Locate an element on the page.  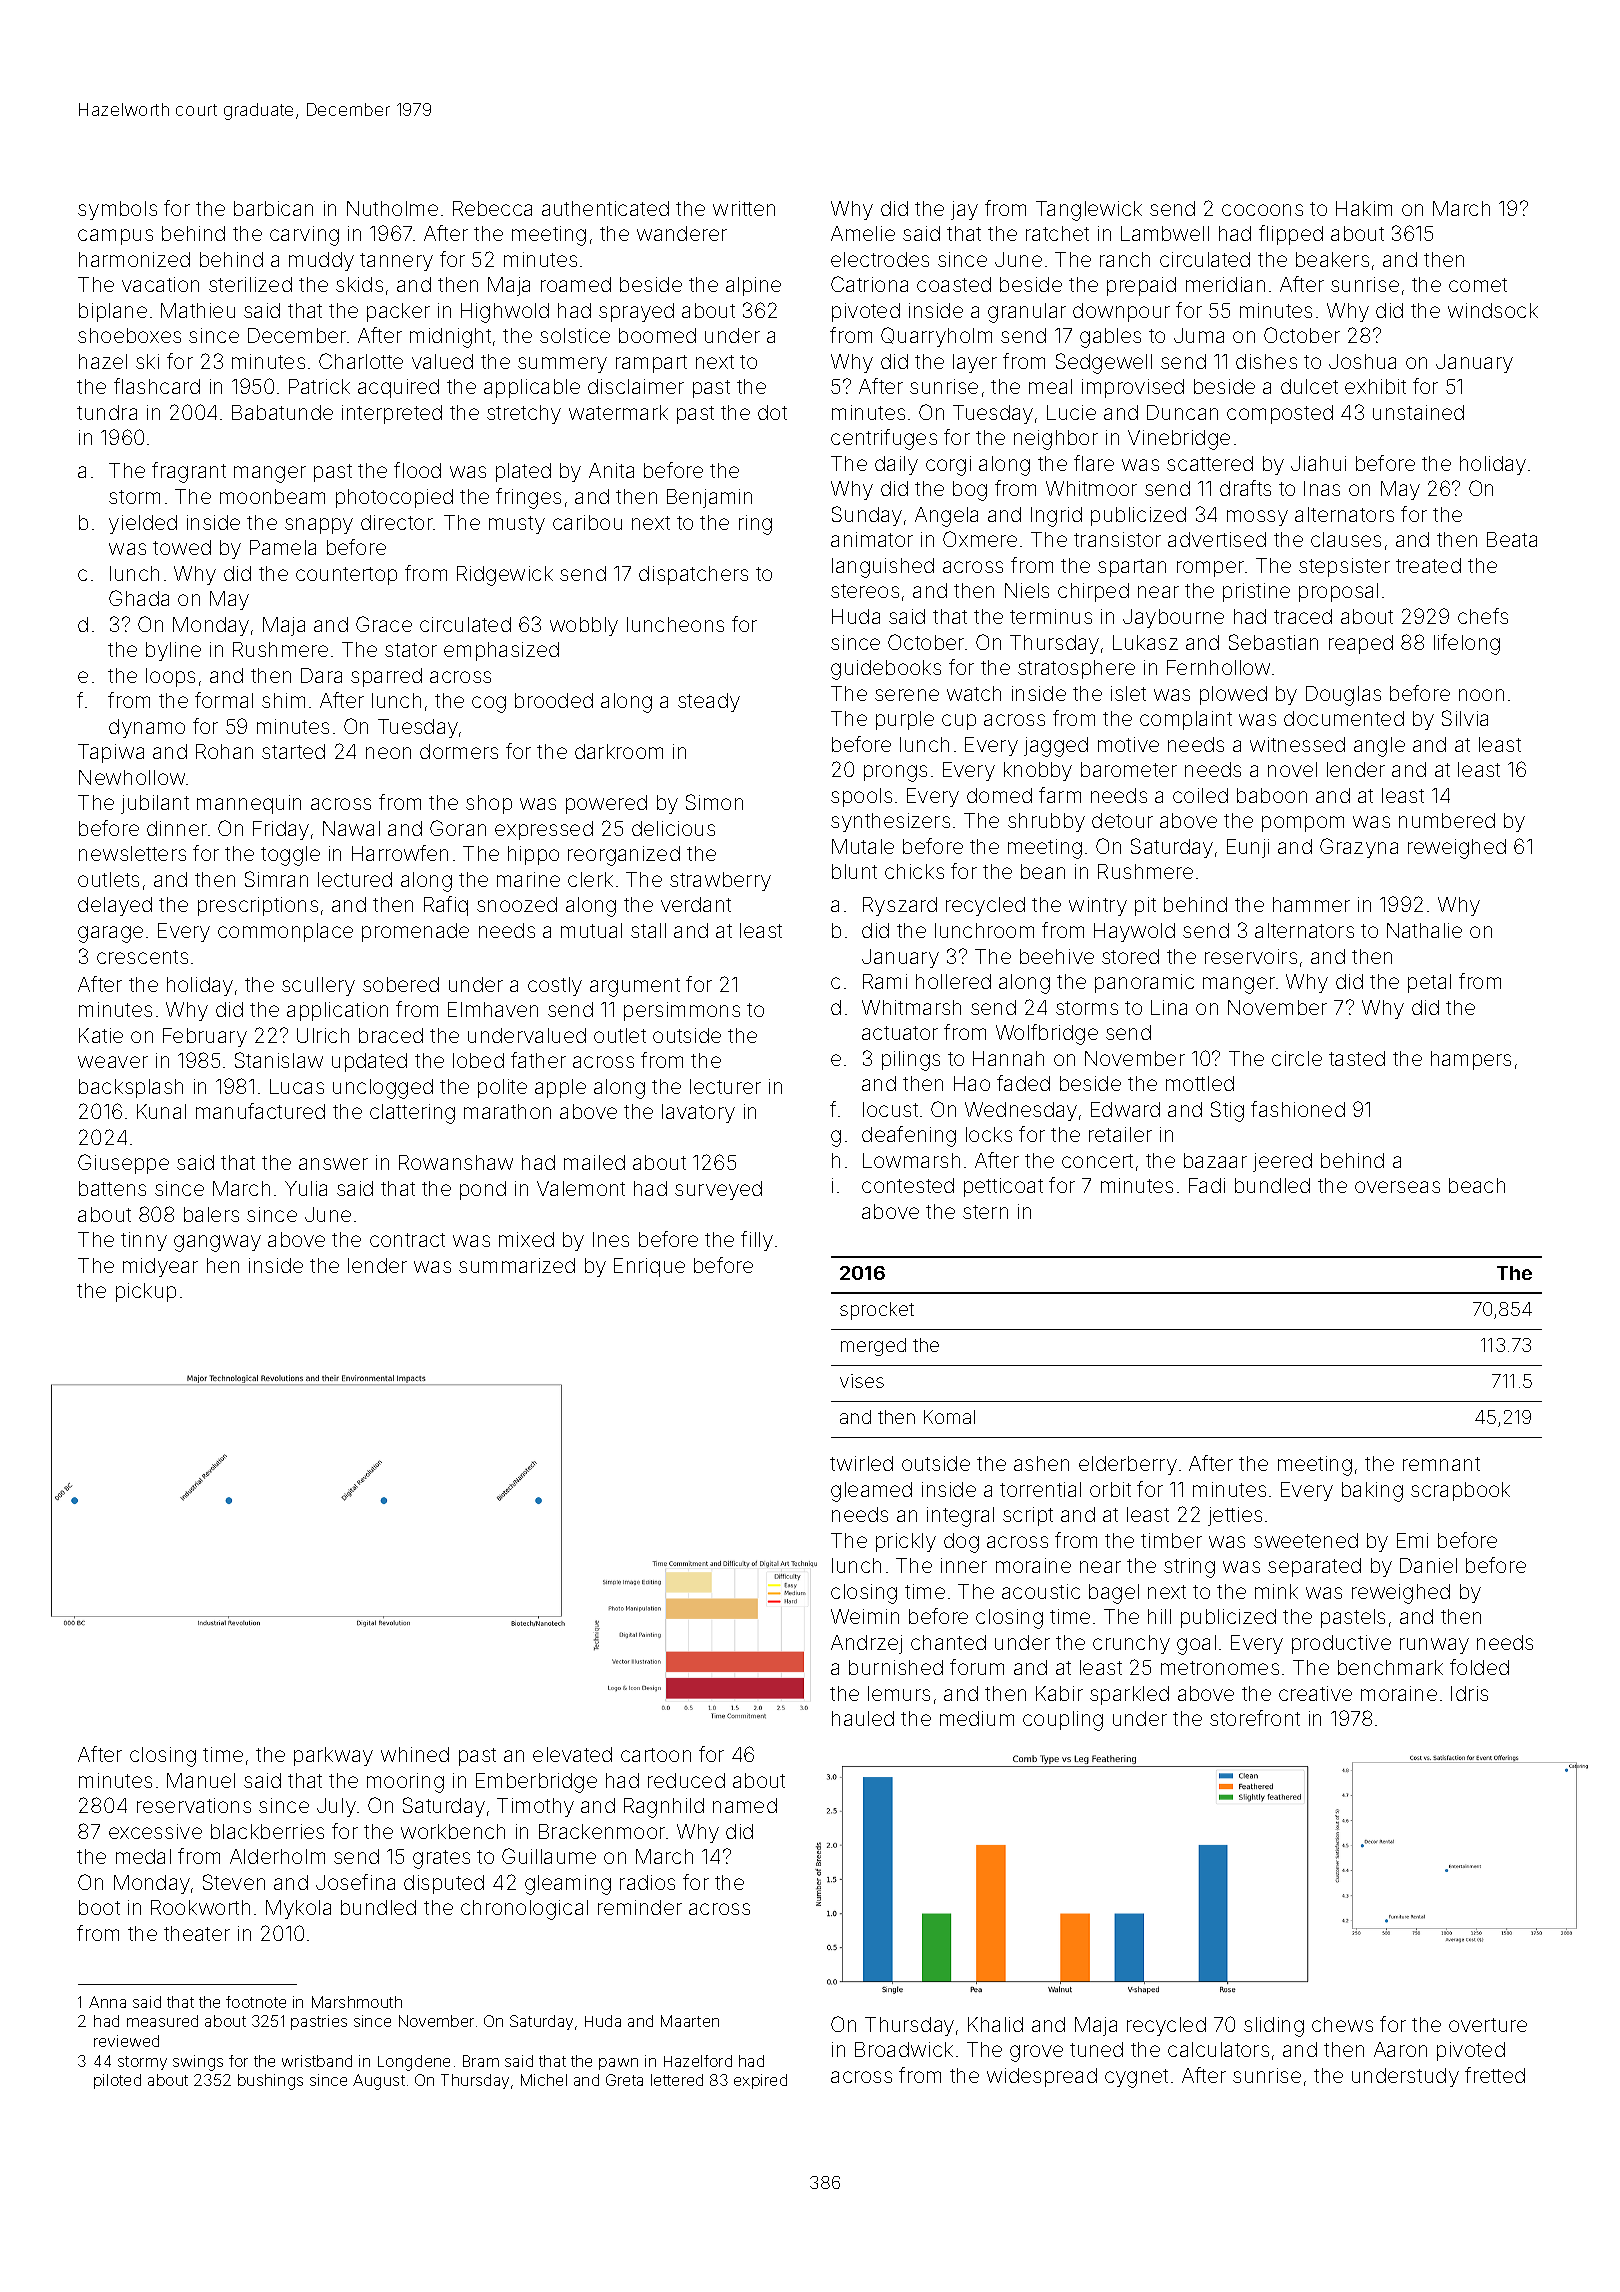
actuator is located at coordinates (900, 1033).
